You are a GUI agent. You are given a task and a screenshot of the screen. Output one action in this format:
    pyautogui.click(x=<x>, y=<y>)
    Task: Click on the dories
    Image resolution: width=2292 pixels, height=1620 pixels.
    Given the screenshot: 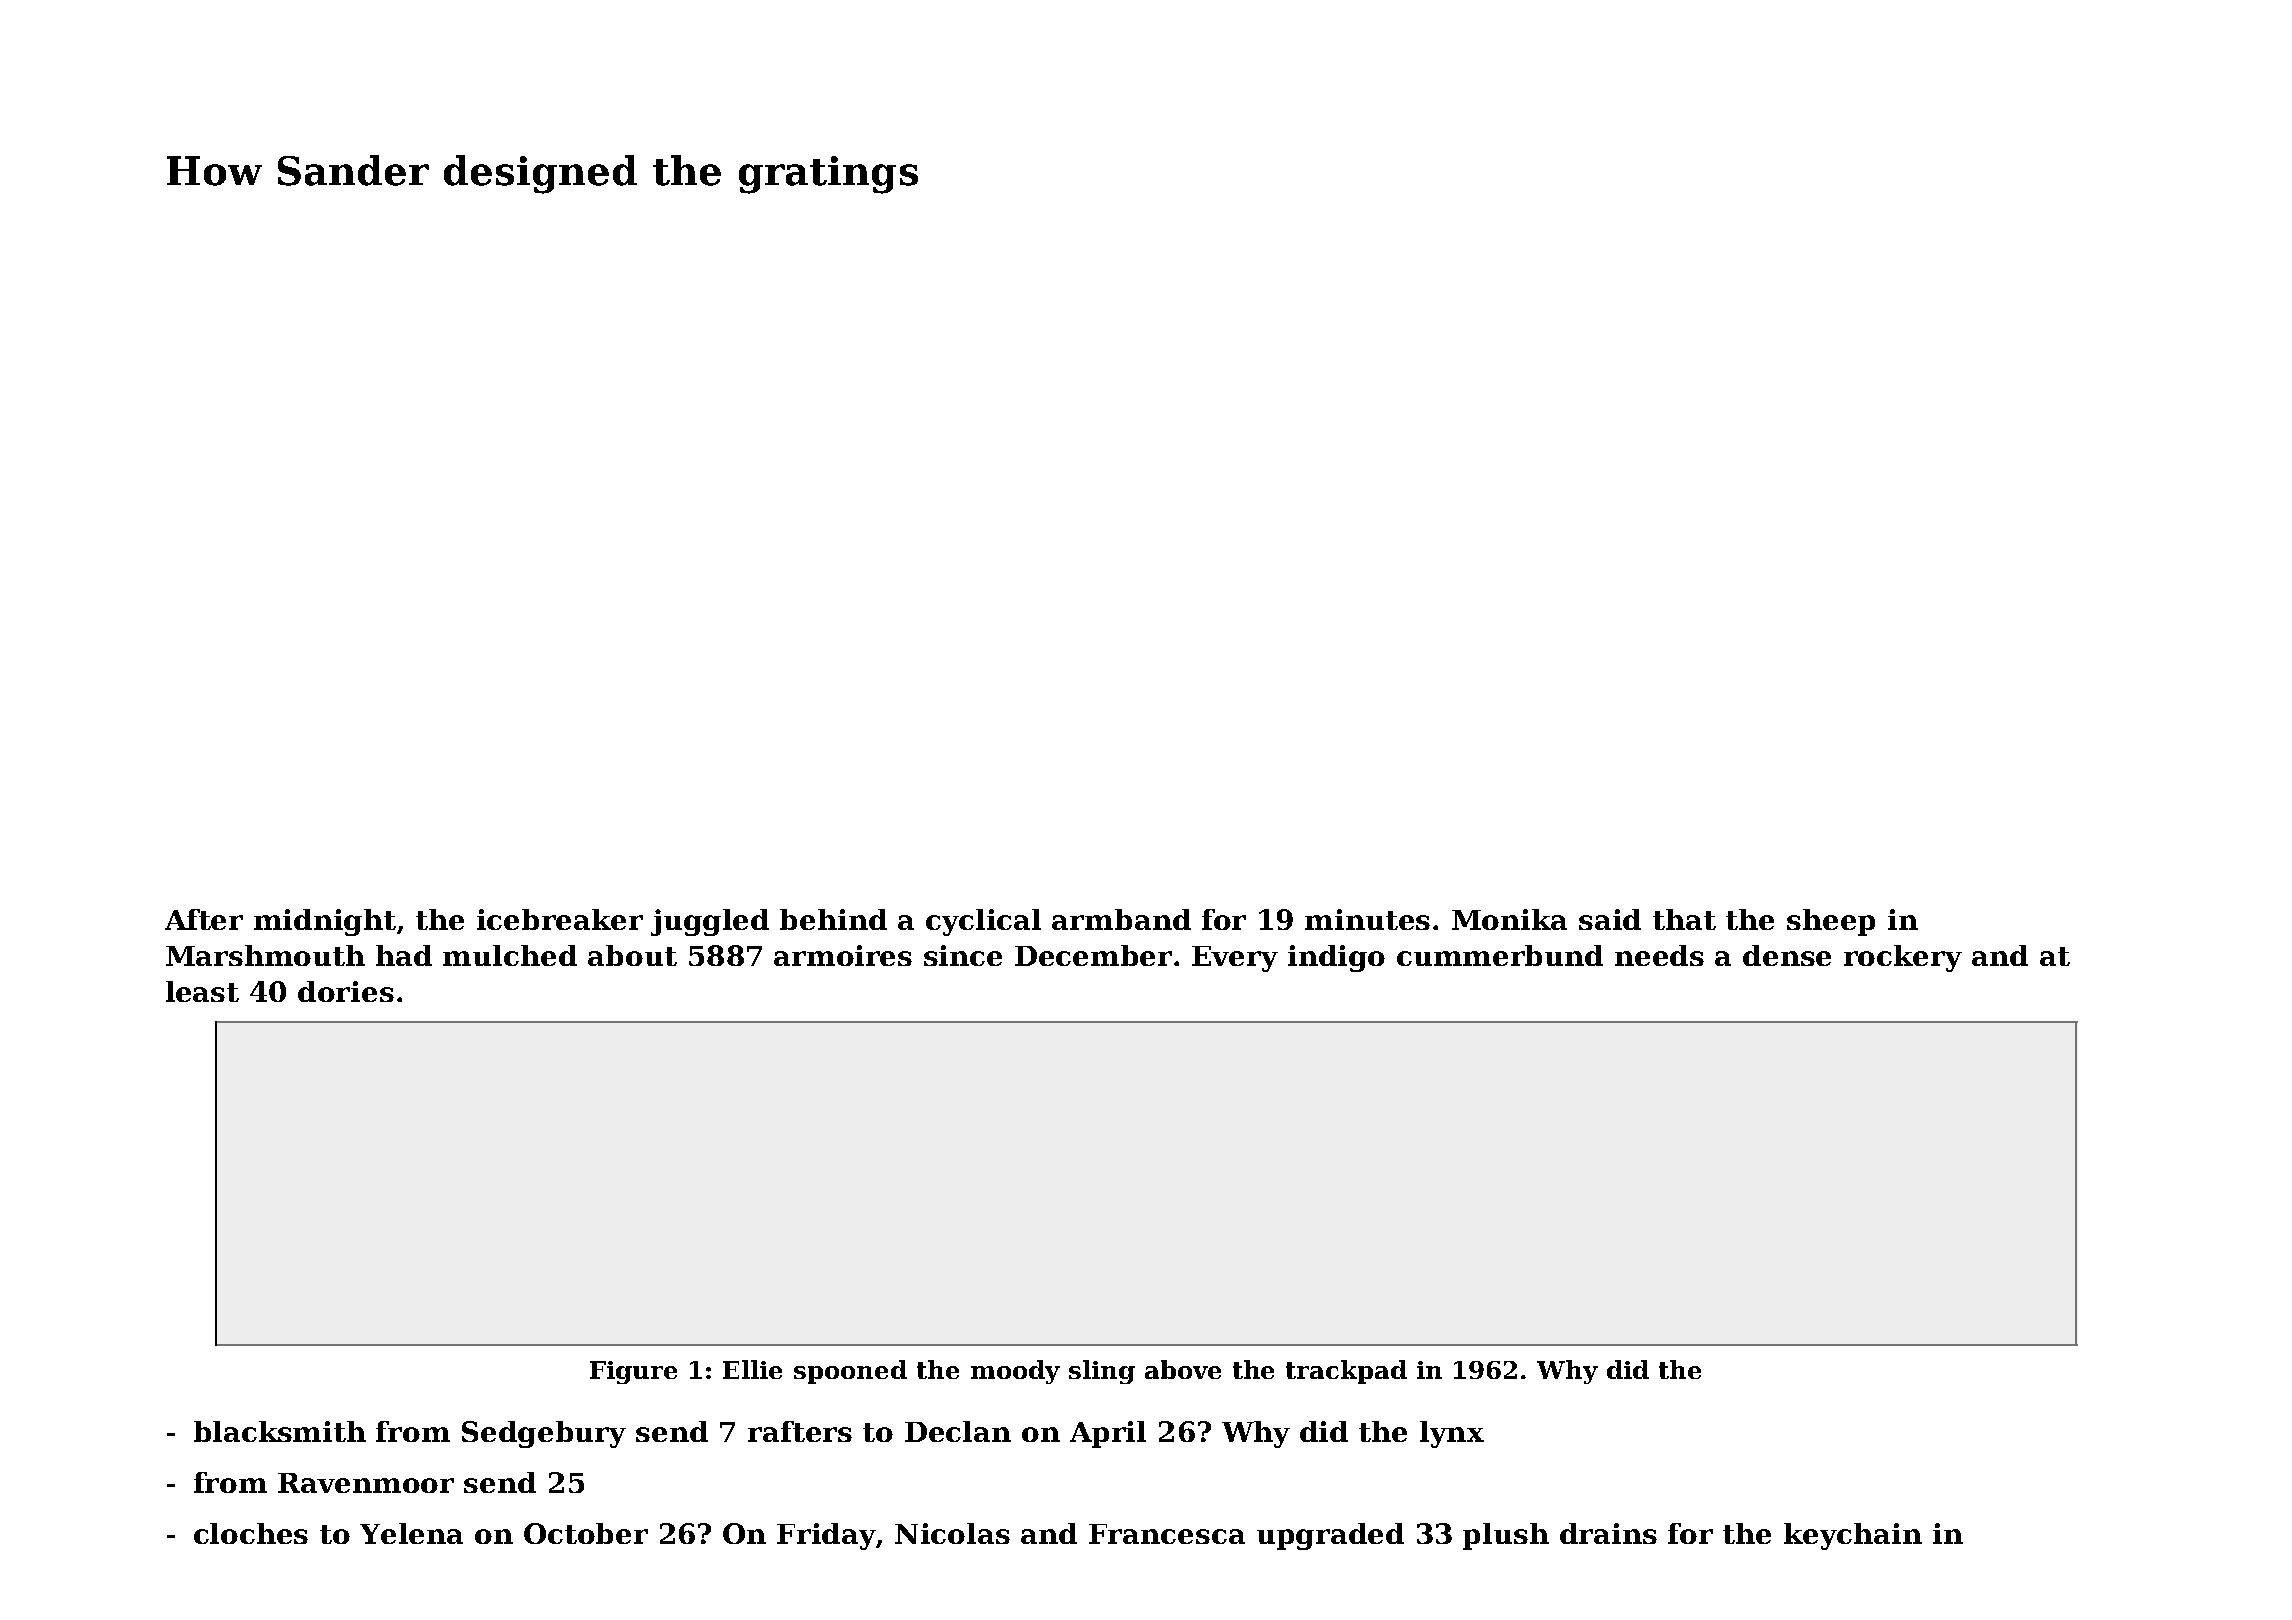 What is the action you would take?
    pyautogui.click(x=346, y=991)
